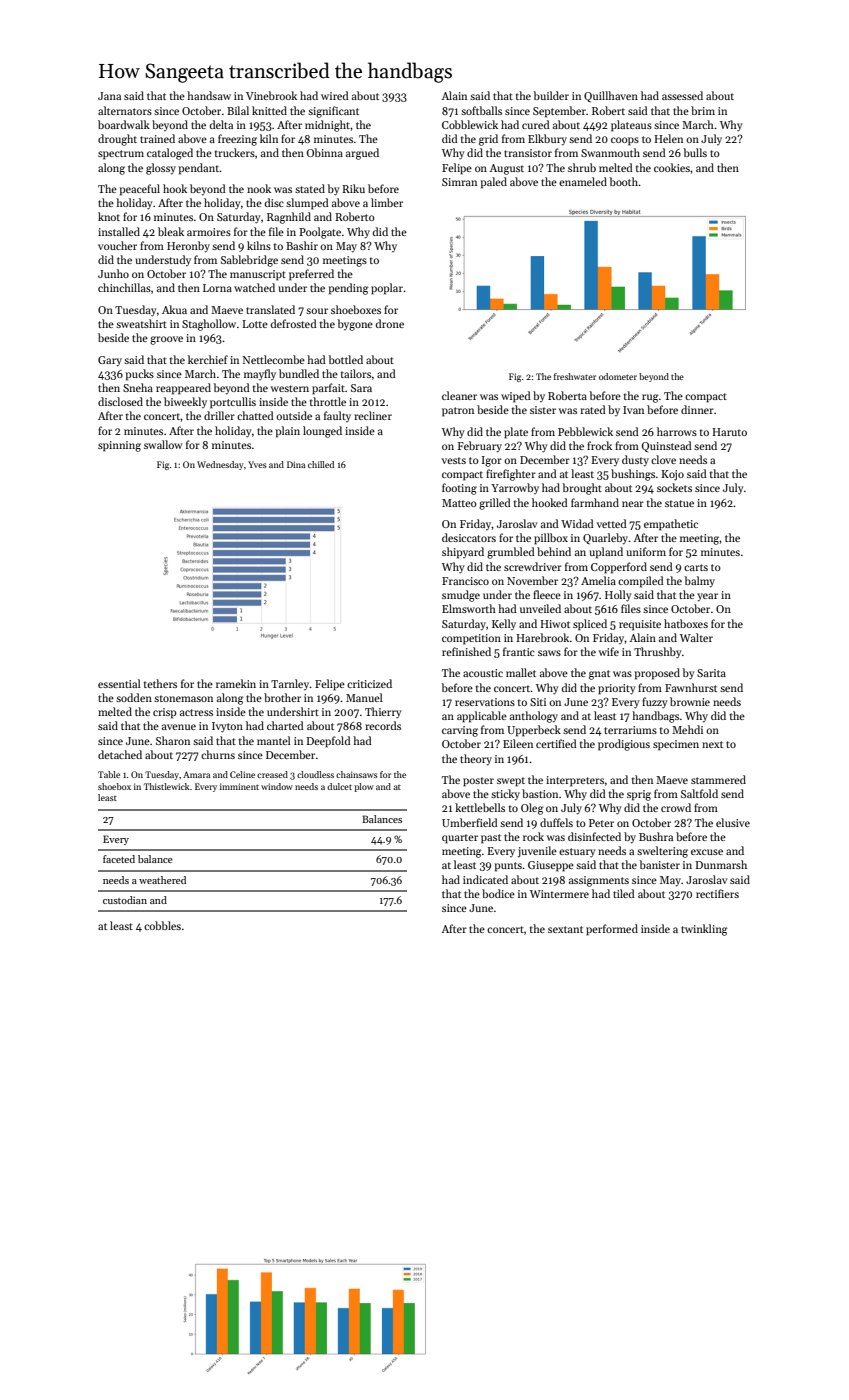  I want to click on Sarita, so click(711, 673).
